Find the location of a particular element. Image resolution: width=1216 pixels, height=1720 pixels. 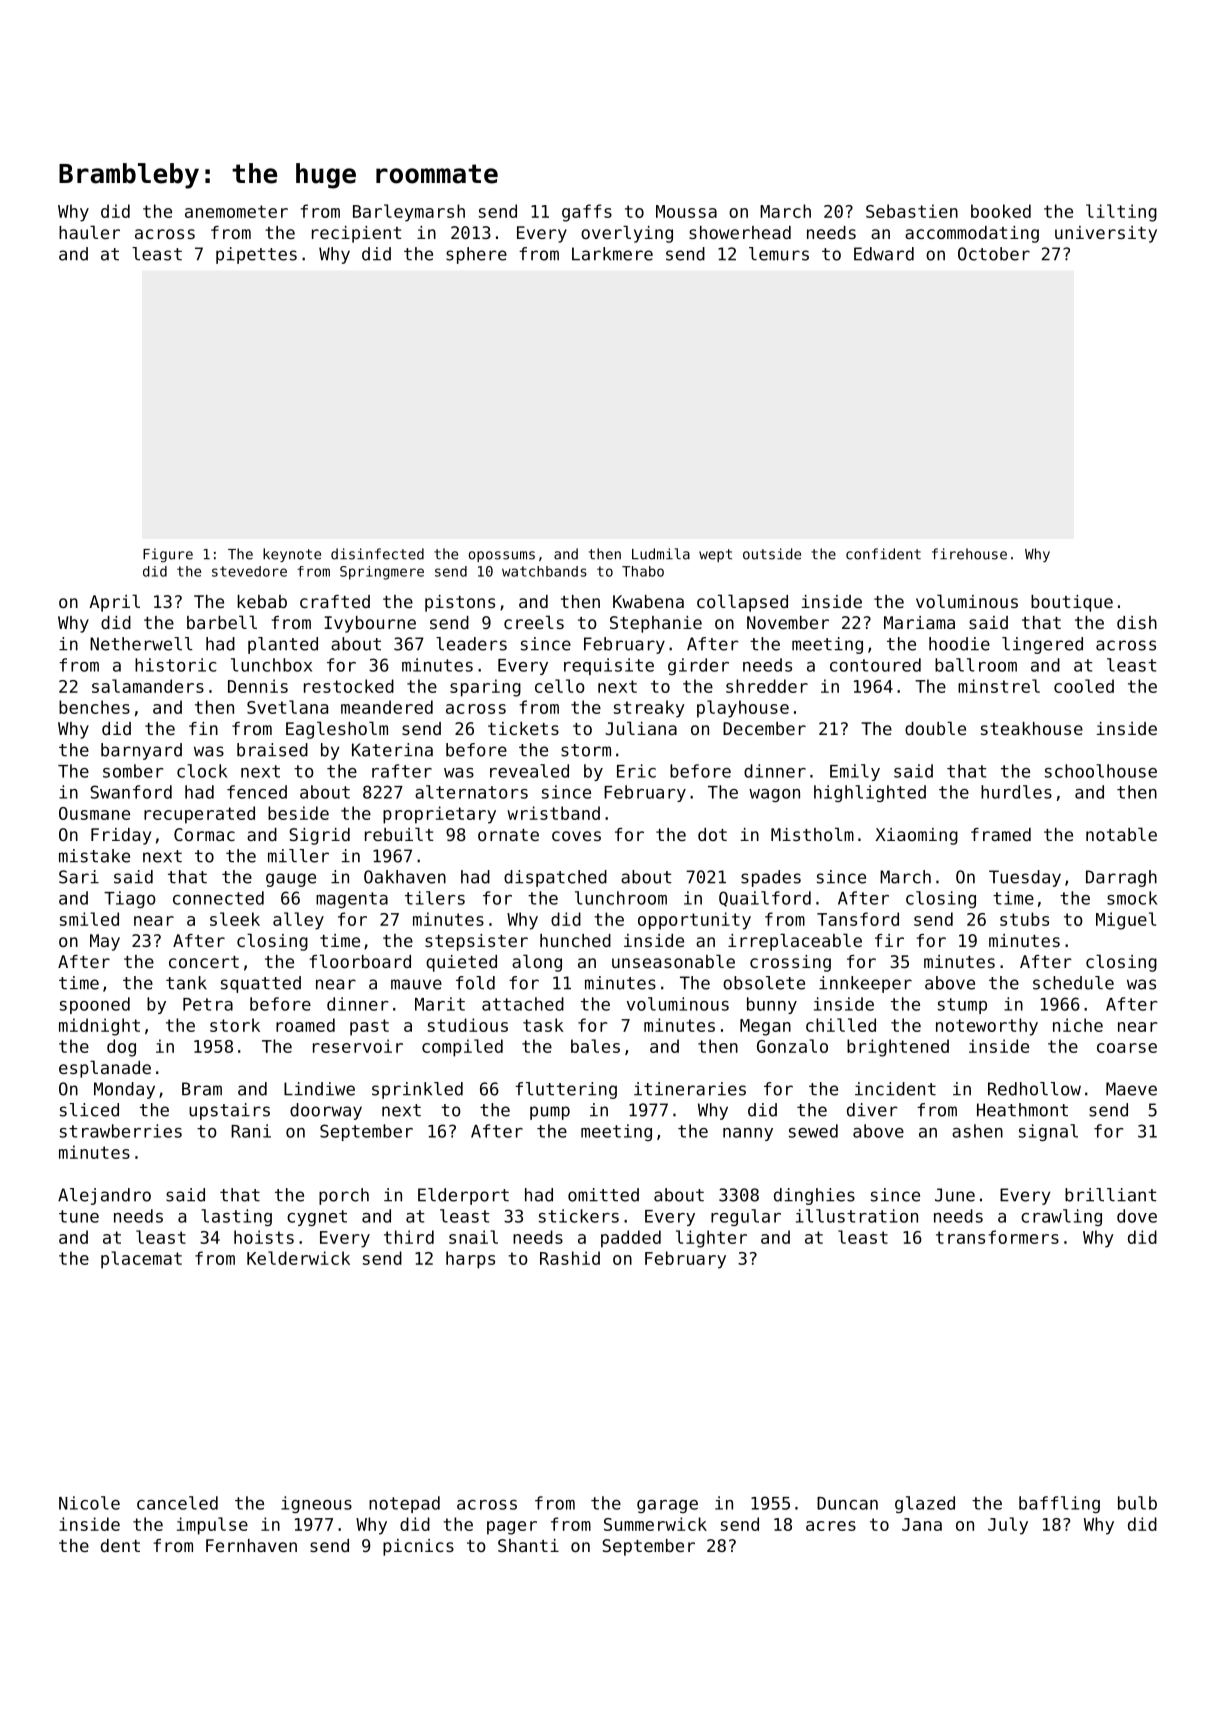

sphere is located at coordinates (476, 255).
